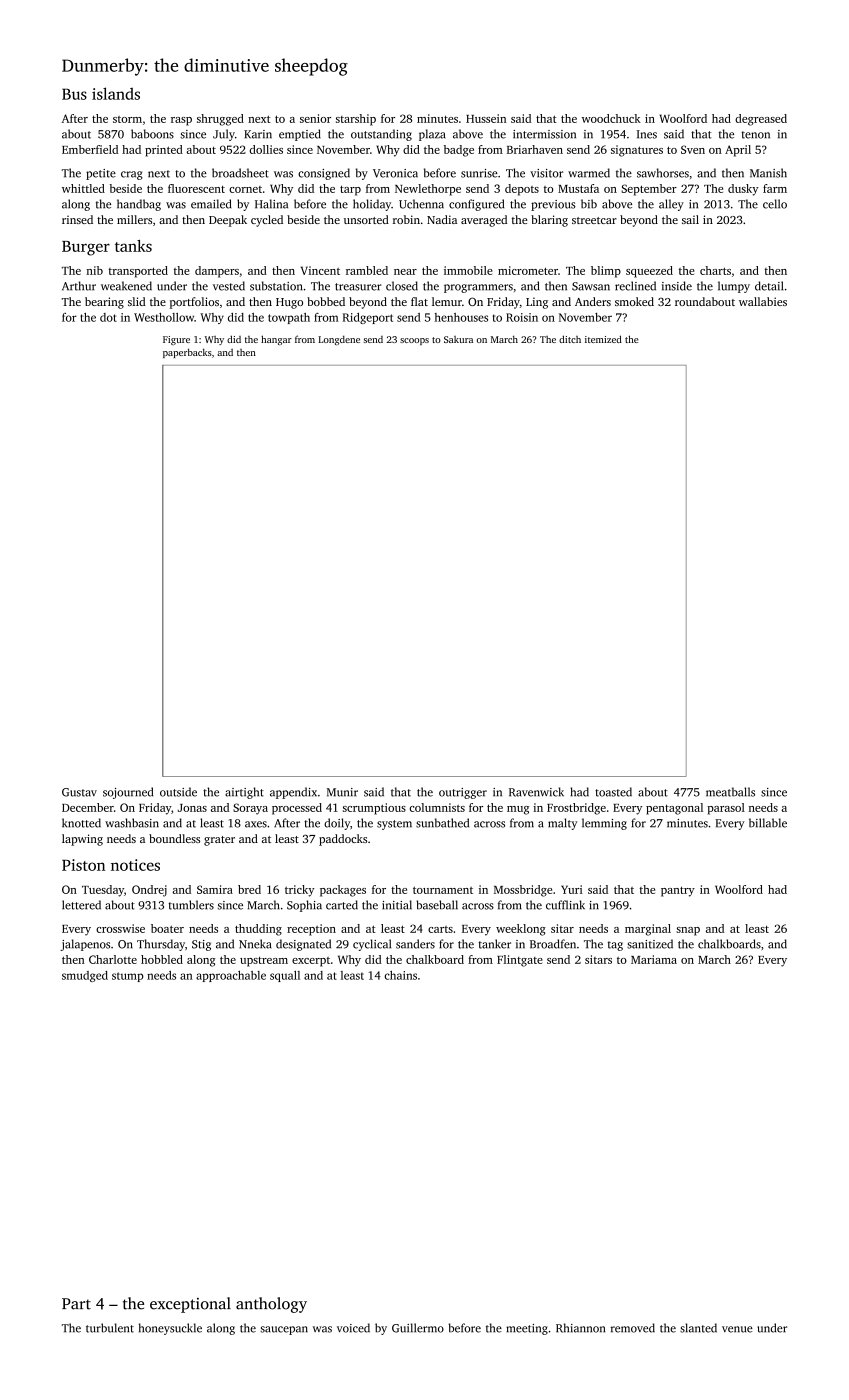 This screenshot has height=1400, width=849. I want to click on paperbacks, so click(187, 353).
